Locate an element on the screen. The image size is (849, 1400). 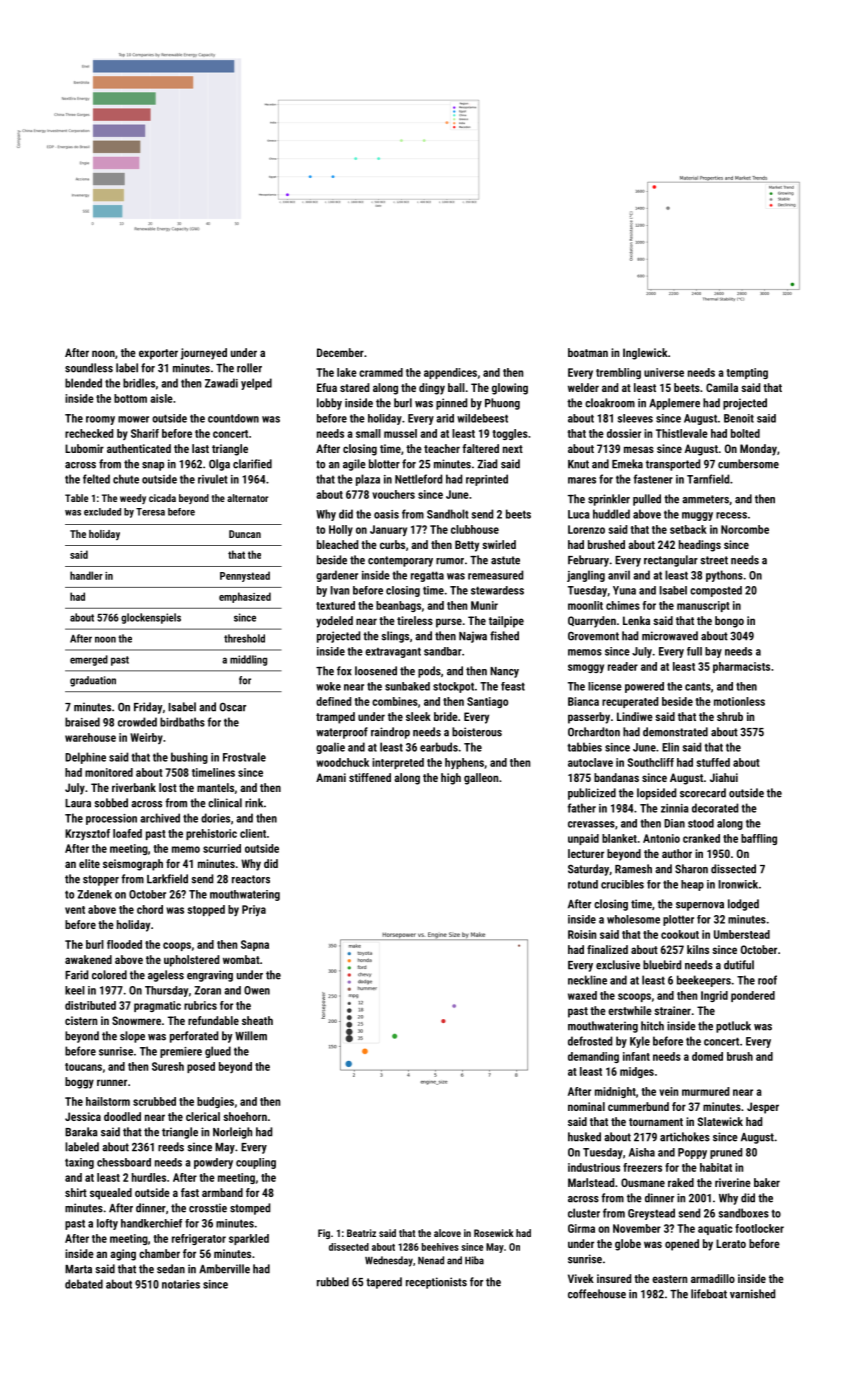
bottom is located at coordinates (130, 398).
